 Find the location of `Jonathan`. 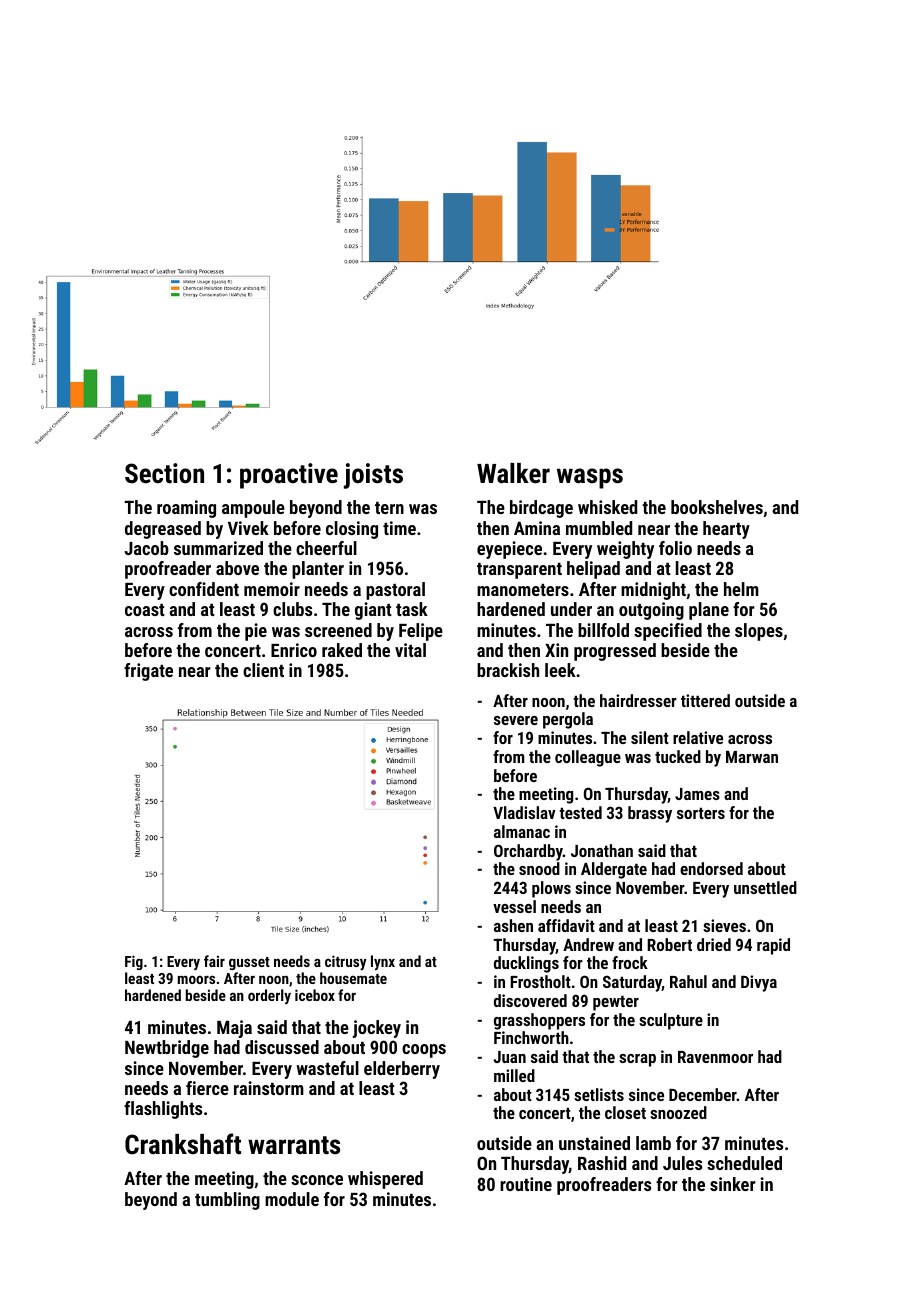

Jonathan is located at coordinates (602, 850).
